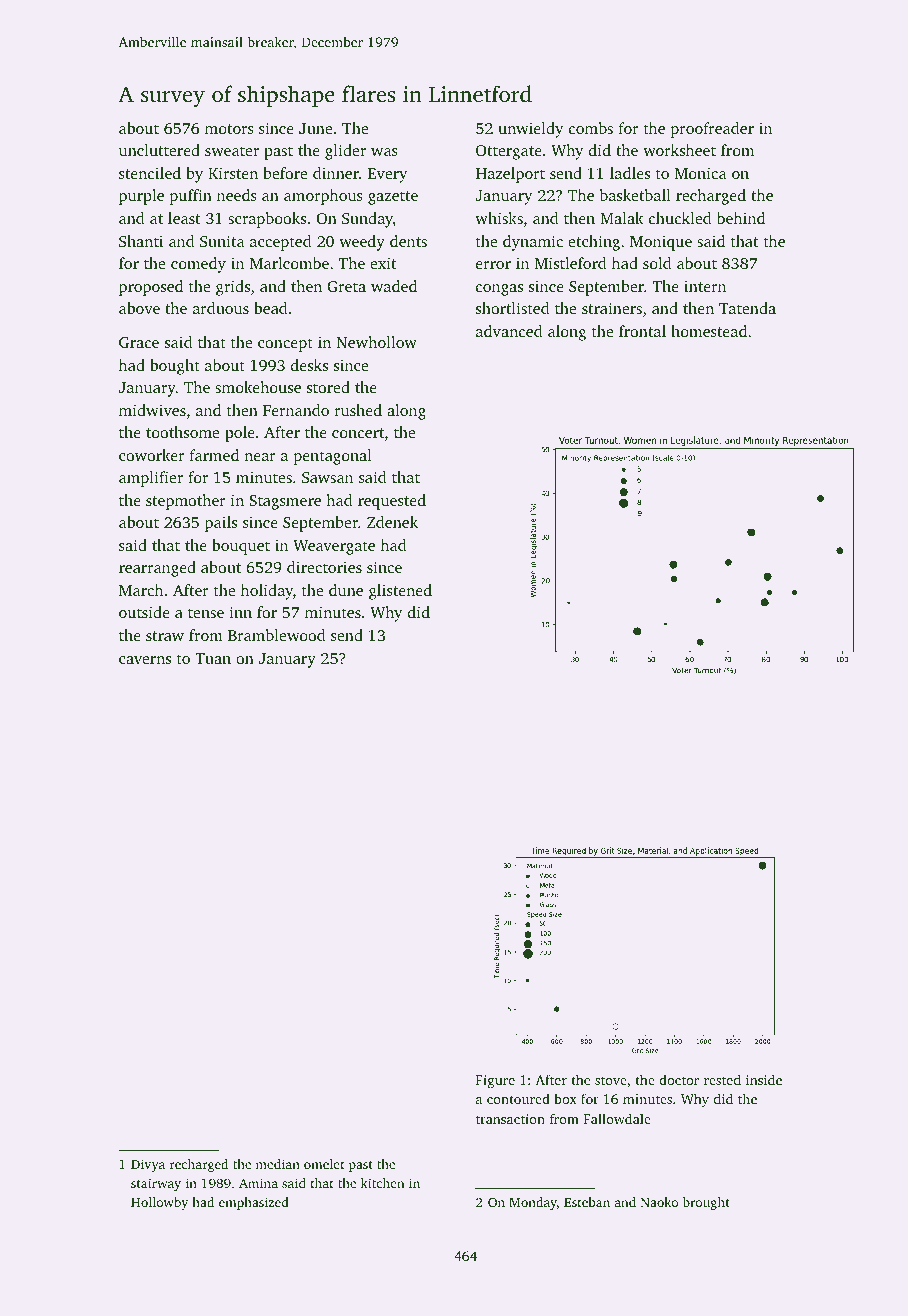 This image has height=1316, width=908. Describe the element at coordinates (495, 1081) in the image. I see `Figure` at that location.
